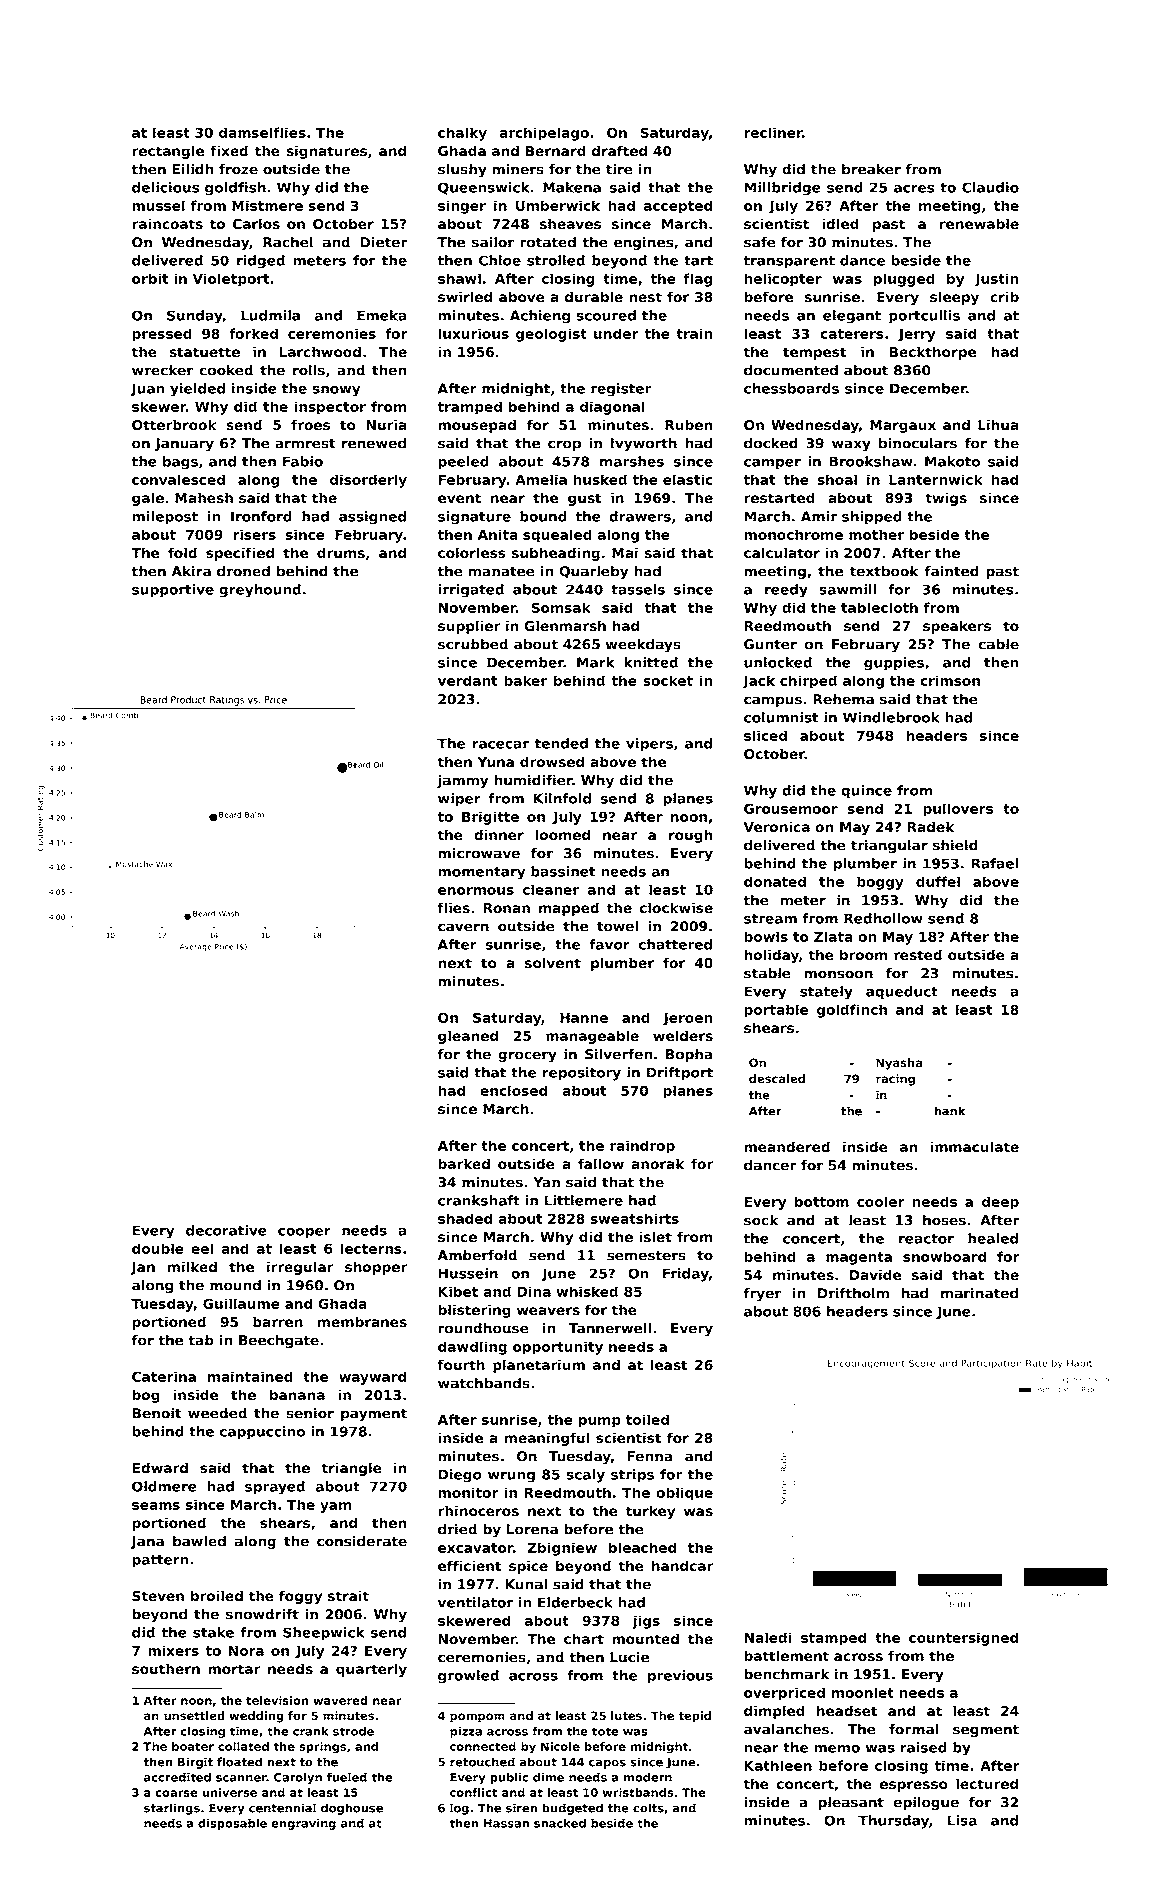 The height and width of the image is (1896, 1151). I want to click on chalky, so click(462, 134).
